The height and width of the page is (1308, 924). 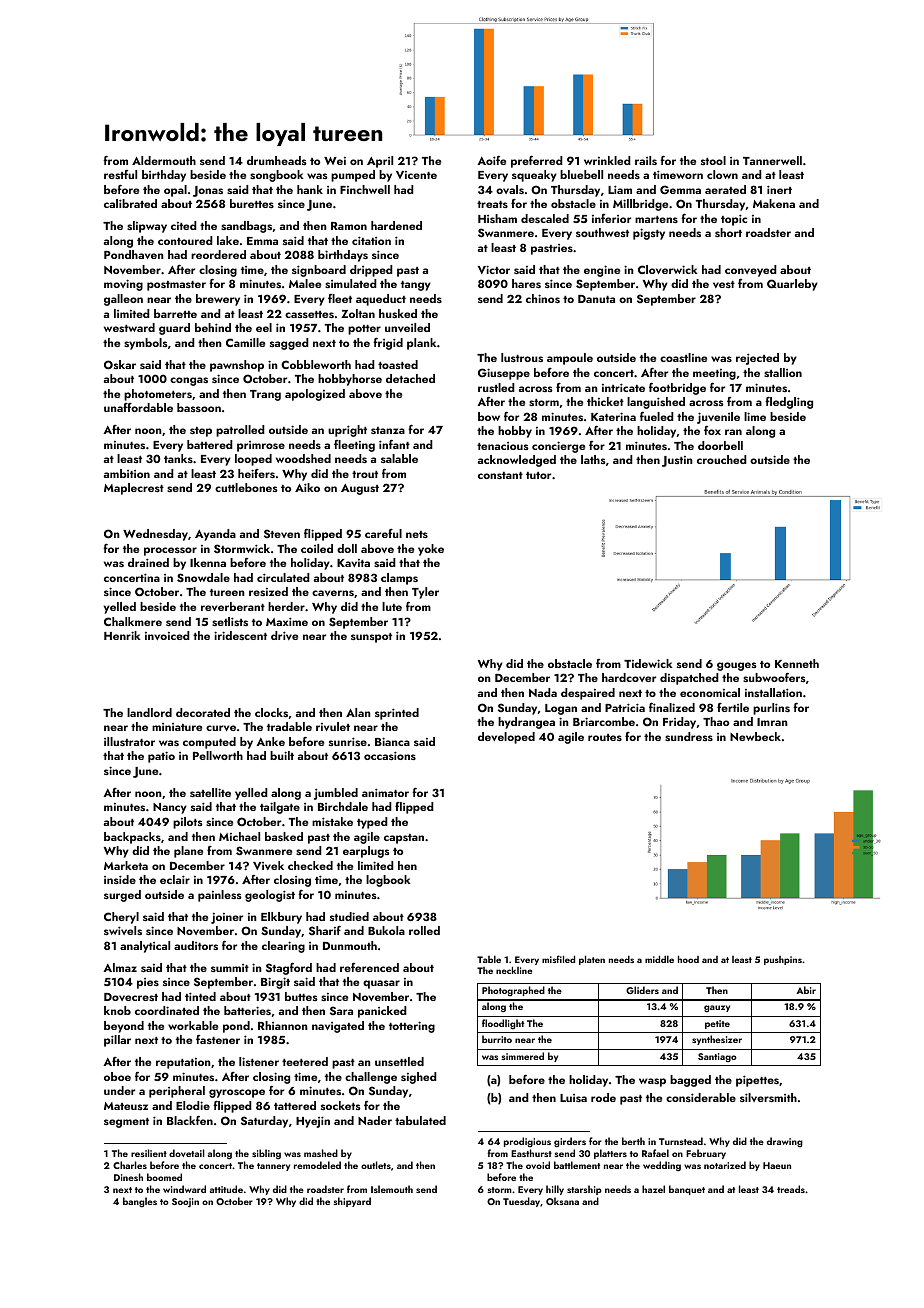 I want to click on Aoife, so click(x=491, y=160).
